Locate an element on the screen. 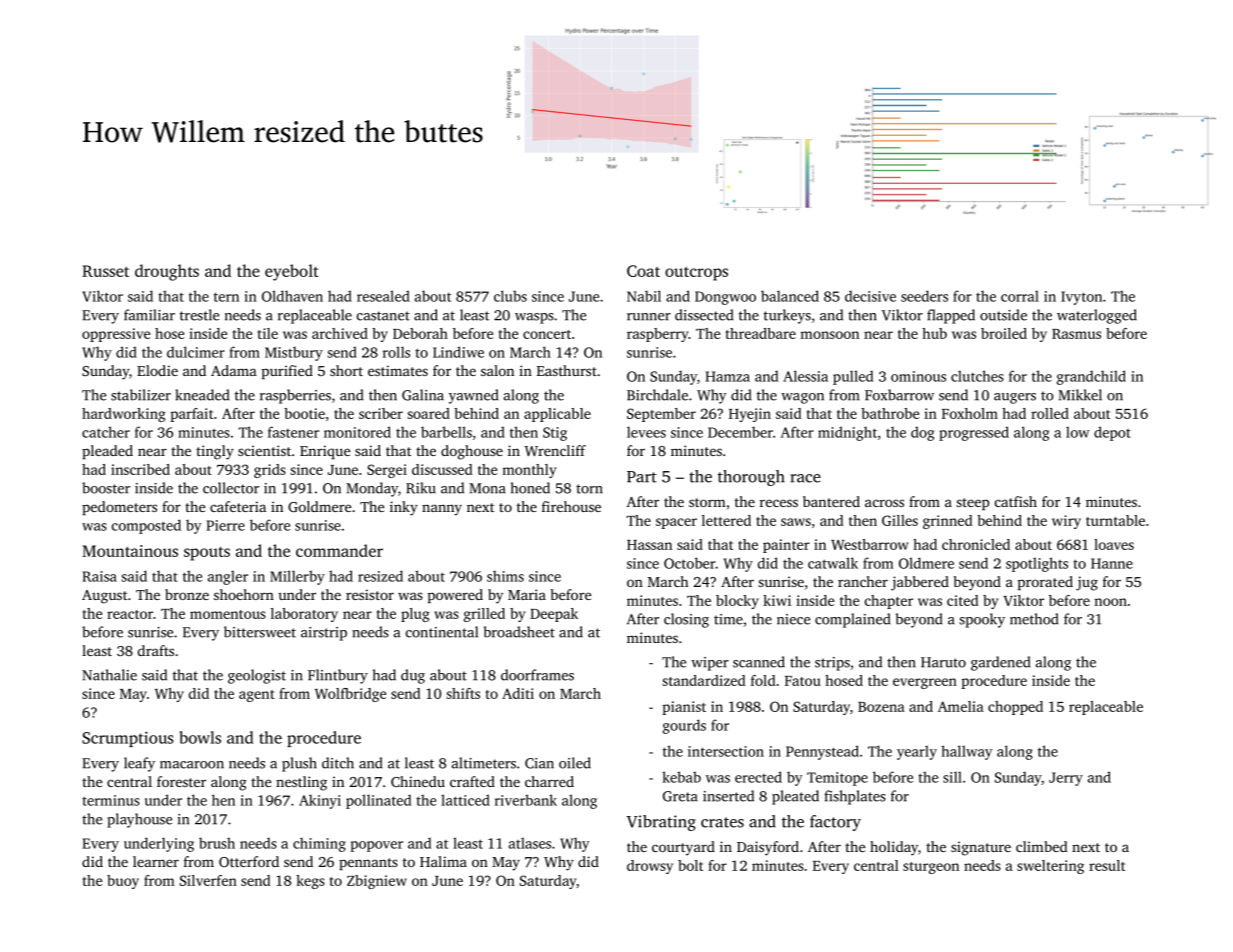 Image resolution: width=1233 pixels, height=952 pixels. Otterford is located at coordinates (249, 861).
